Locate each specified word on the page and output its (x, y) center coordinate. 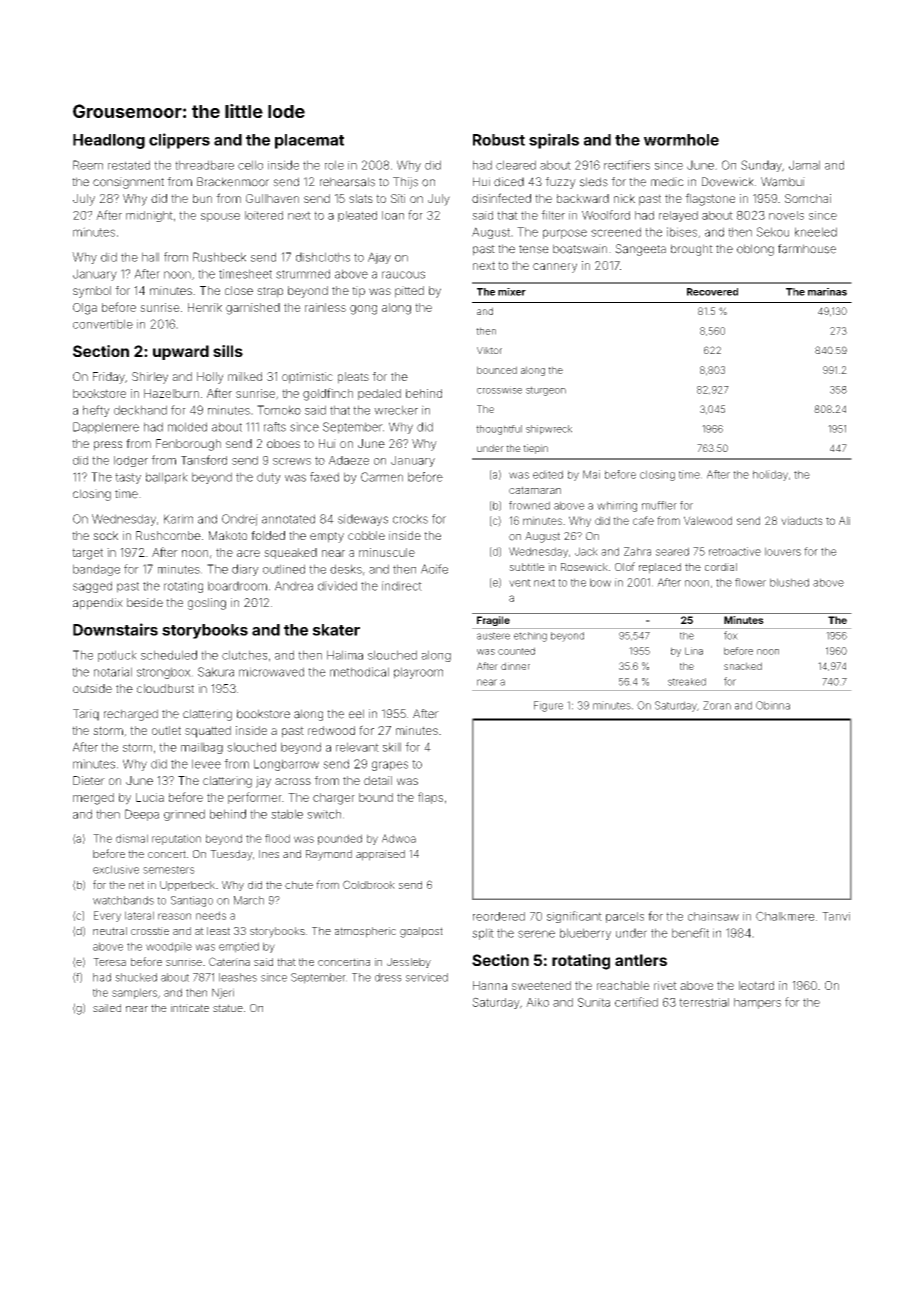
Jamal (804, 165)
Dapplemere (106, 428)
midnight (149, 216)
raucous (403, 275)
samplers (134, 993)
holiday (770, 475)
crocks (410, 519)
